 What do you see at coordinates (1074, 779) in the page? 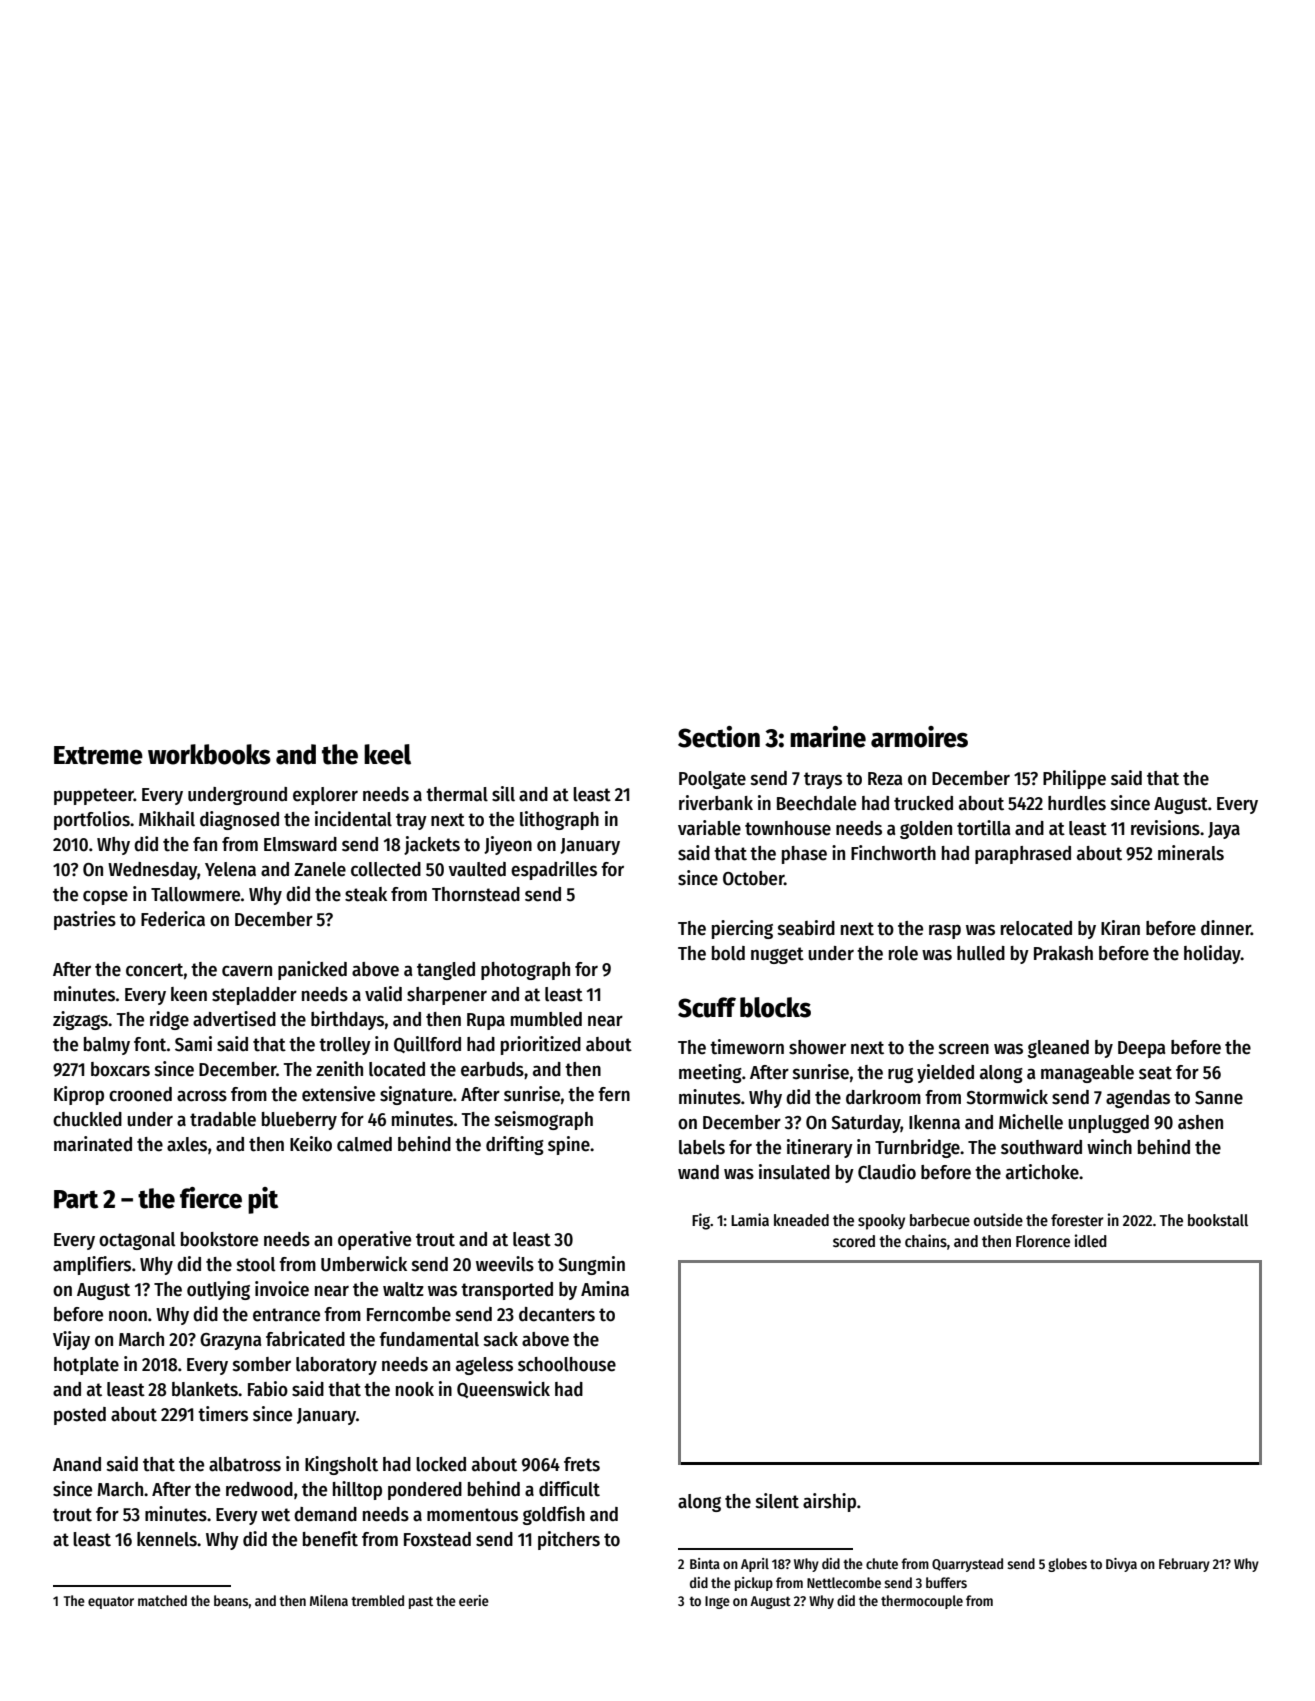
I see `Philippe` at bounding box center [1074, 779].
